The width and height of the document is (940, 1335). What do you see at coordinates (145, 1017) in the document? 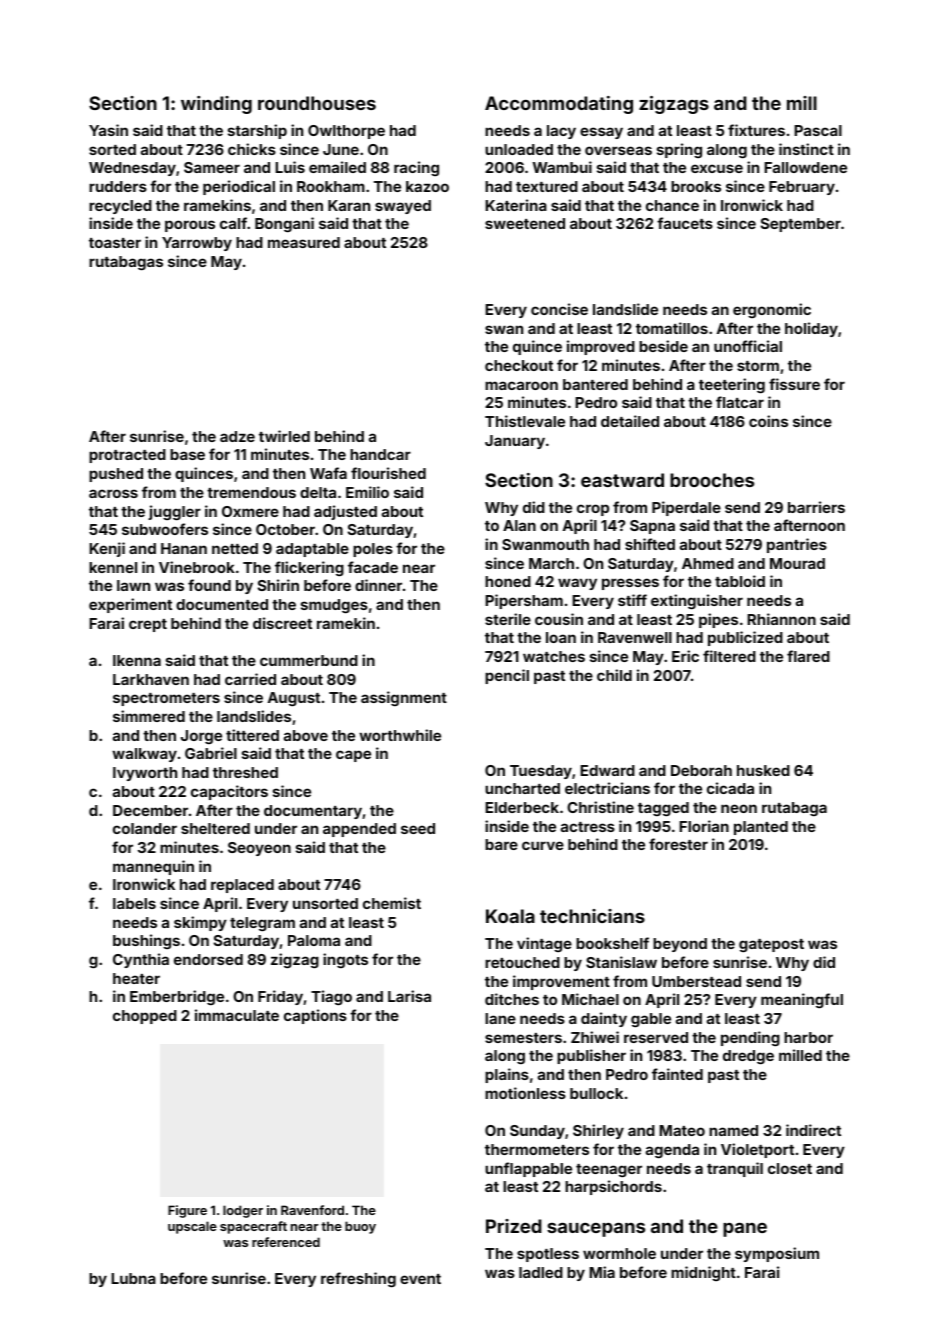
I see `chopped` at bounding box center [145, 1017].
